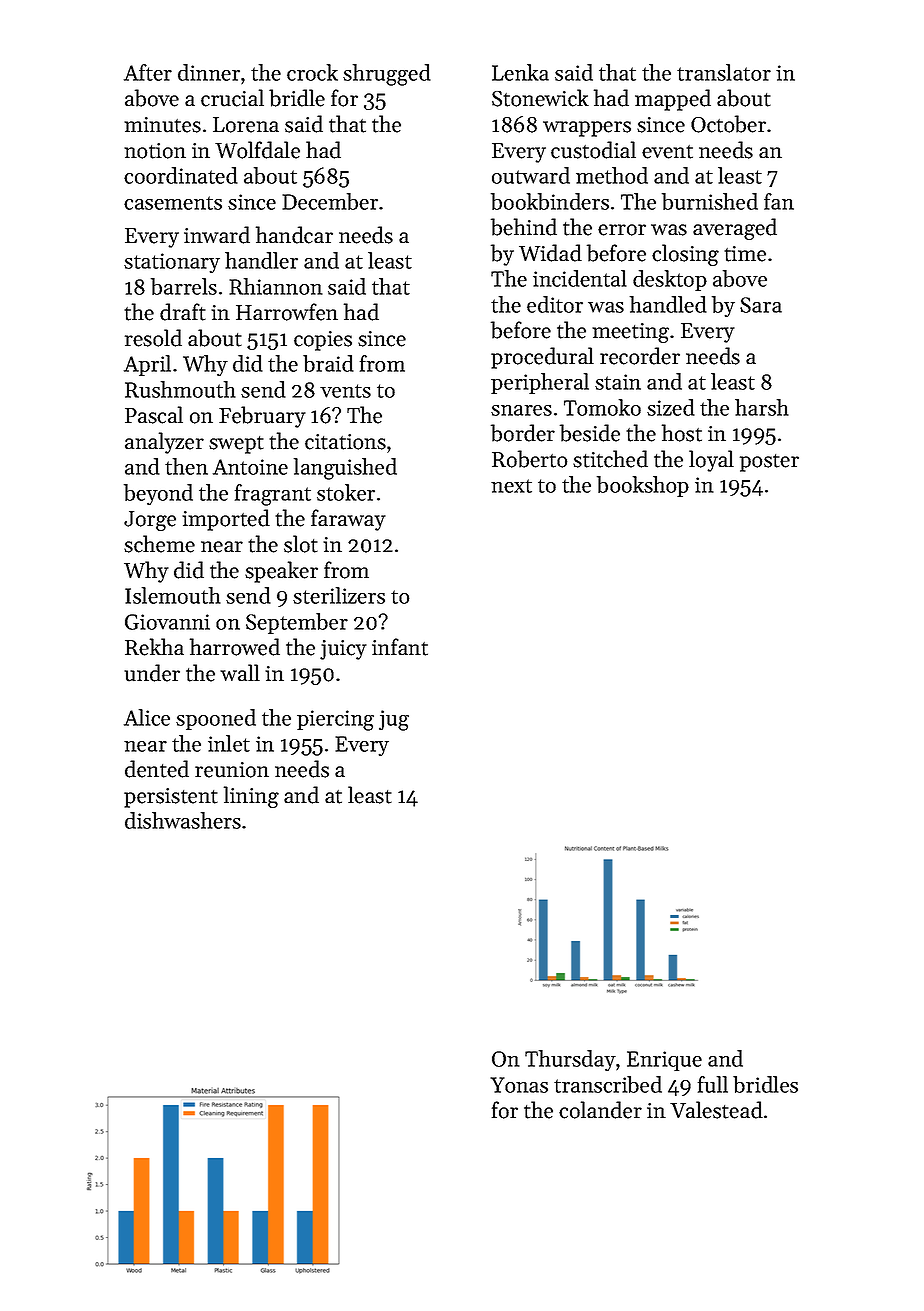 This screenshot has width=924, height=1311. What do you see at coordinates (643, 486) in the screenshot?
I see `bookshop` at bounding box center [643, 486].
